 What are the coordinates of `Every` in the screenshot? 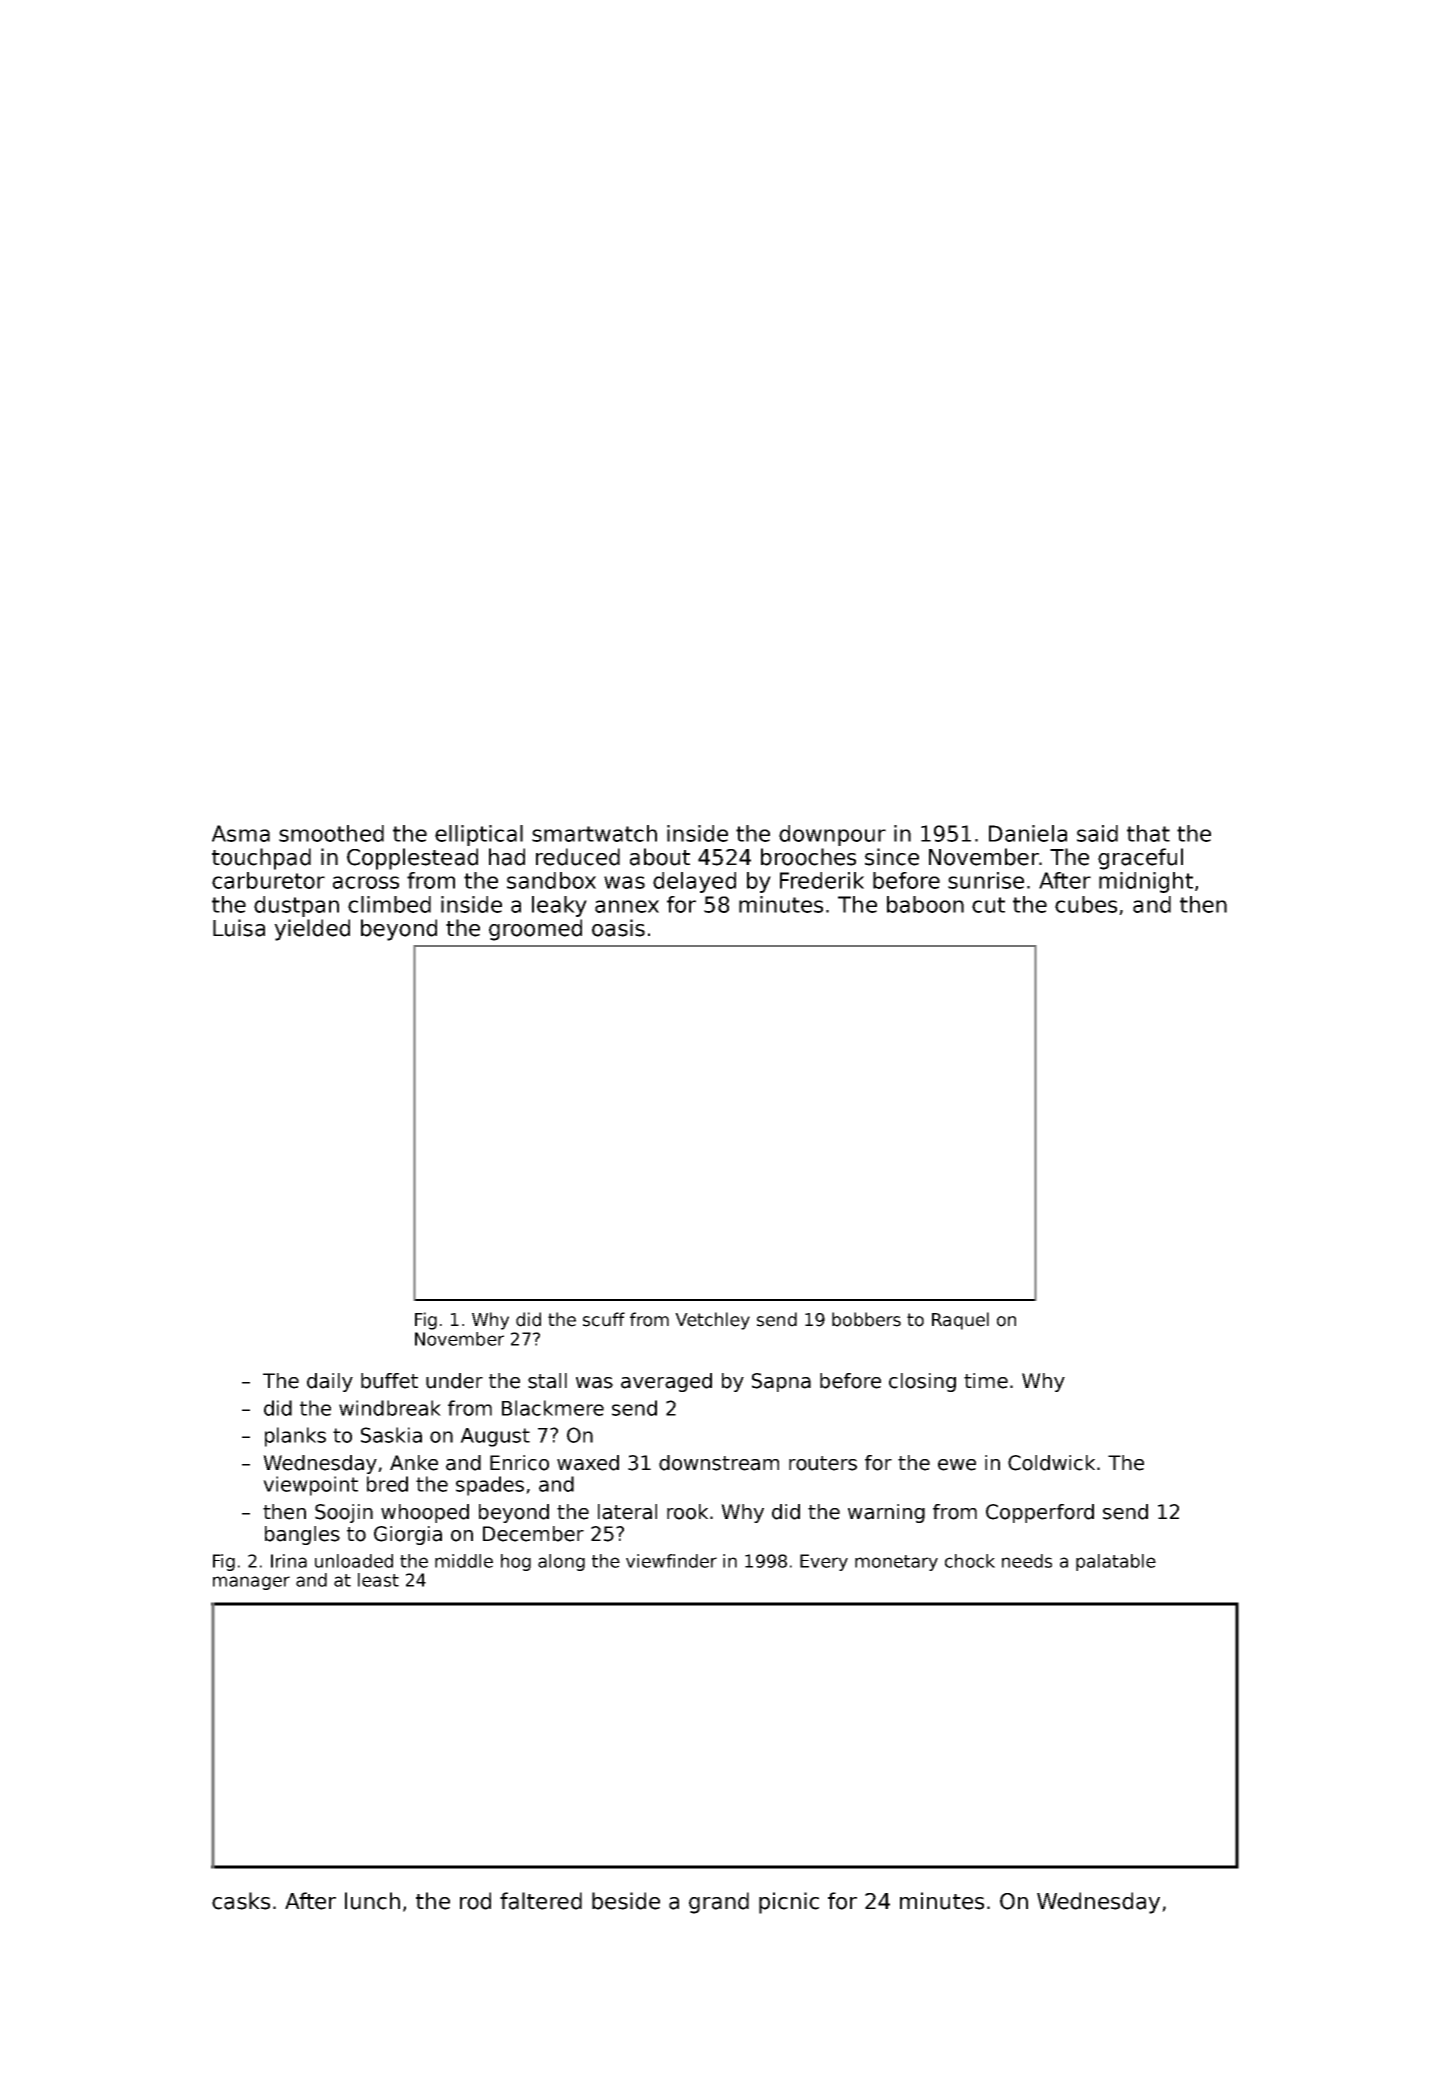 It's located at (824, 1562).
